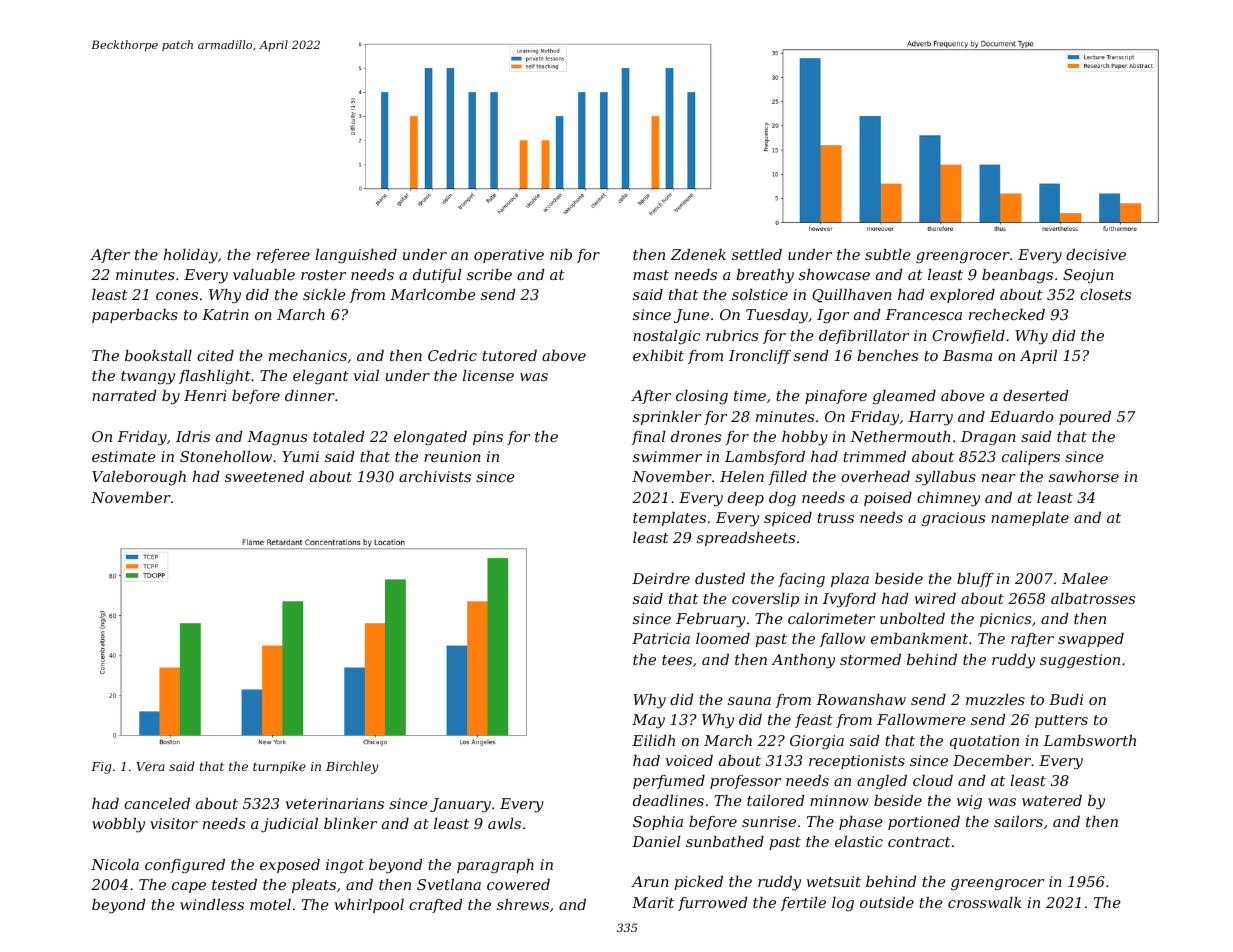 This screenshot has height=952, width=1233. Describe the element at coordinates (651, 275) in the screenshot. I see `mast` at that location.
